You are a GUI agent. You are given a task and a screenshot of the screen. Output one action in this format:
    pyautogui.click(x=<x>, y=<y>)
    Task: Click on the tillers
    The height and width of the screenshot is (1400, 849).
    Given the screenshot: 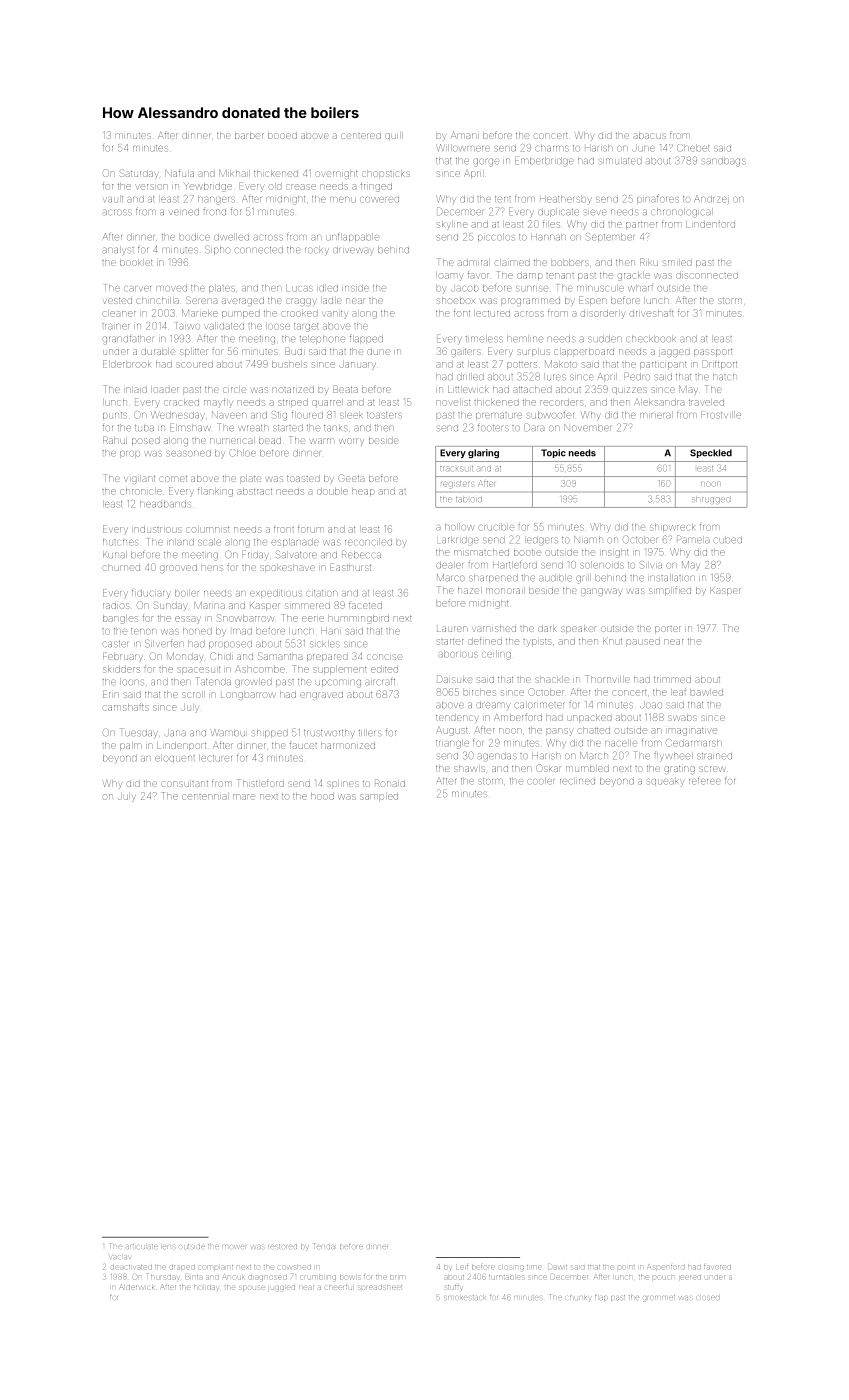 What is the action you would take?
    pyautogui.click(x=370, y=733)
